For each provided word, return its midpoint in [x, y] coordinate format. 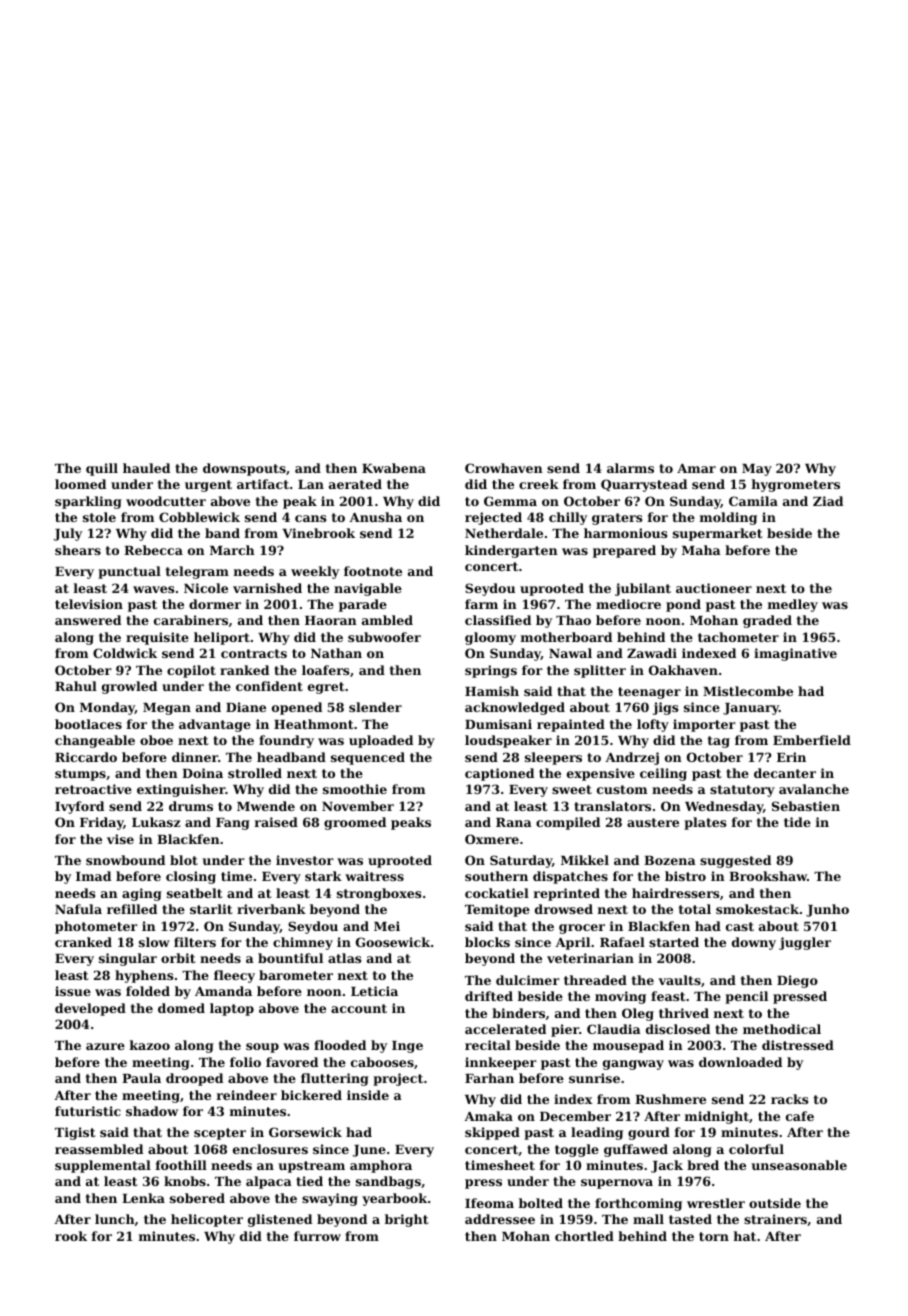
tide [797, 822]
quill [102, 469]
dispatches [570, 877]
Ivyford [79, 807]
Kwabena [394, 468]
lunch [115, 1219]
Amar [696, 468]
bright [407, 1220]
